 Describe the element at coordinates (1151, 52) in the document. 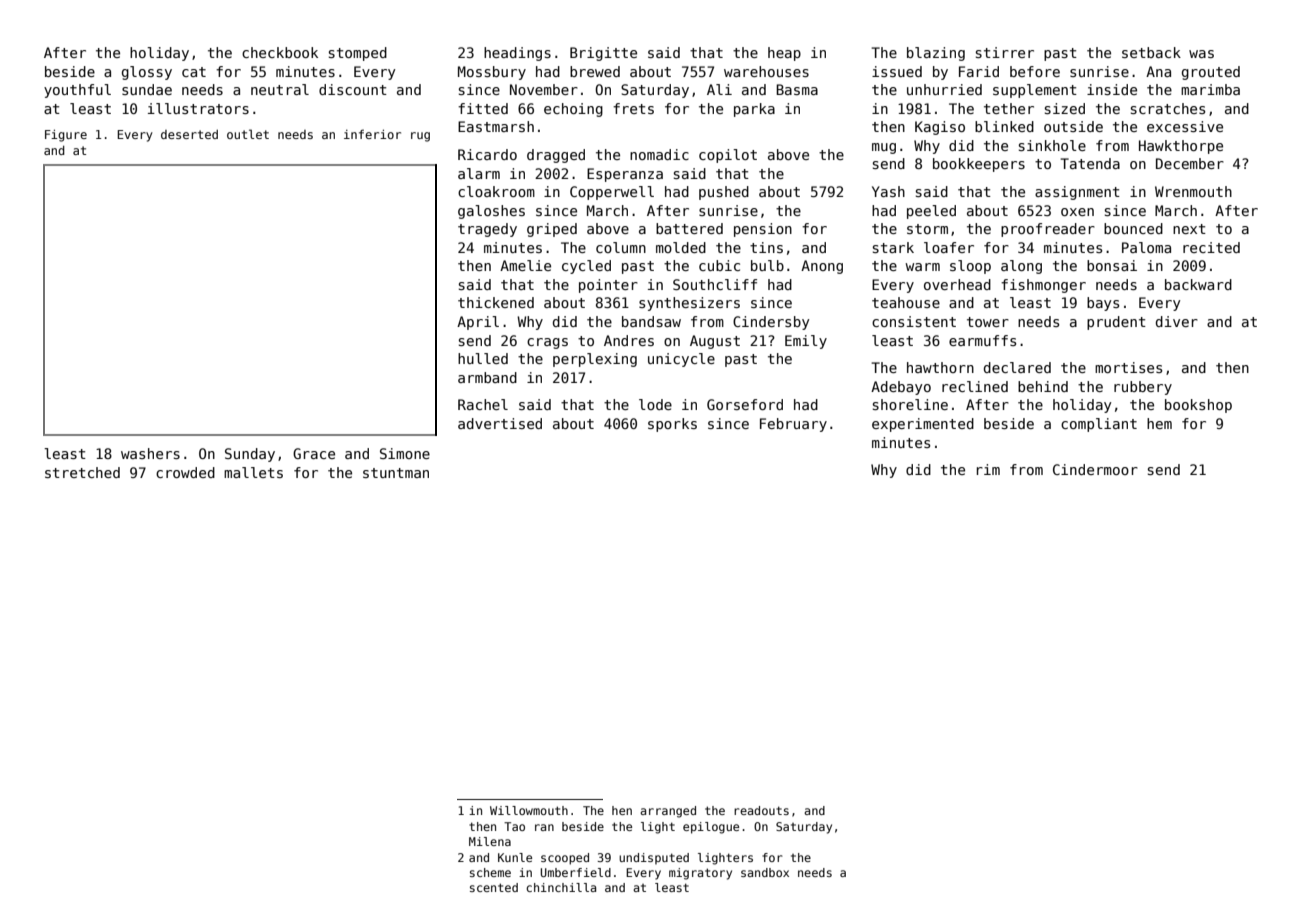

I see `setback` at that location.
